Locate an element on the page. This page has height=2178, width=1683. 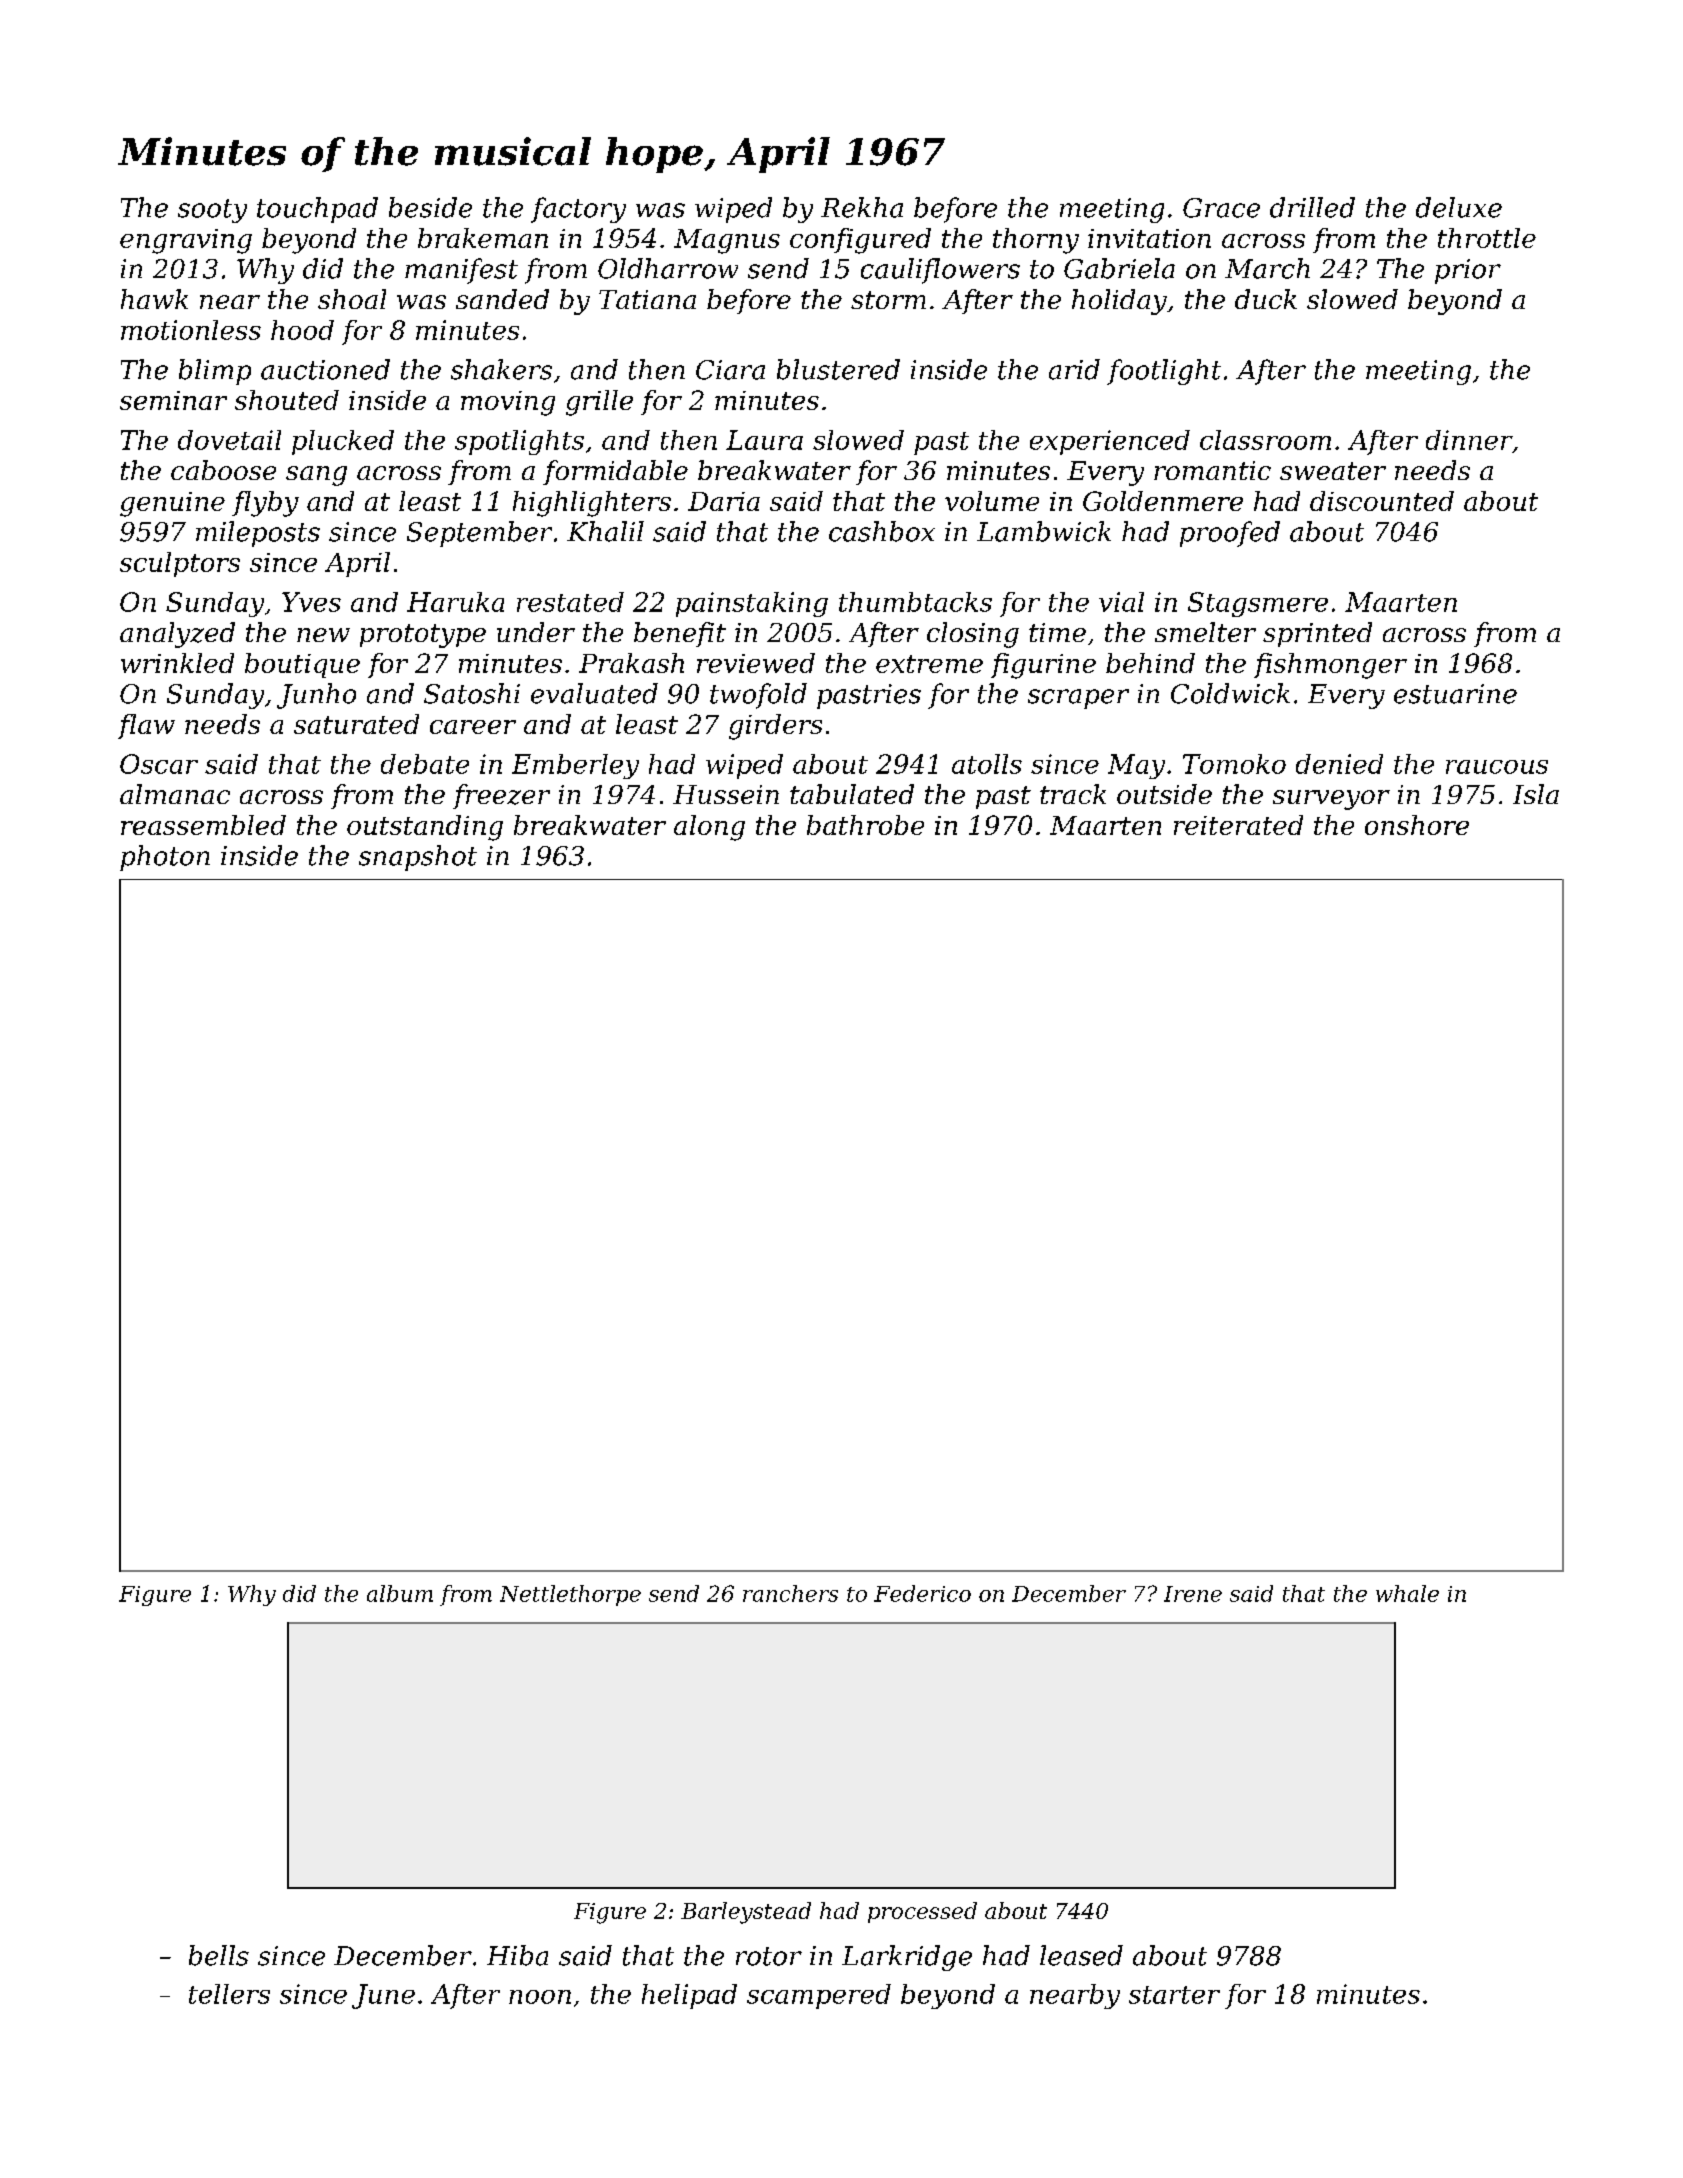
whale is located at coordinates (1407, 1593).
